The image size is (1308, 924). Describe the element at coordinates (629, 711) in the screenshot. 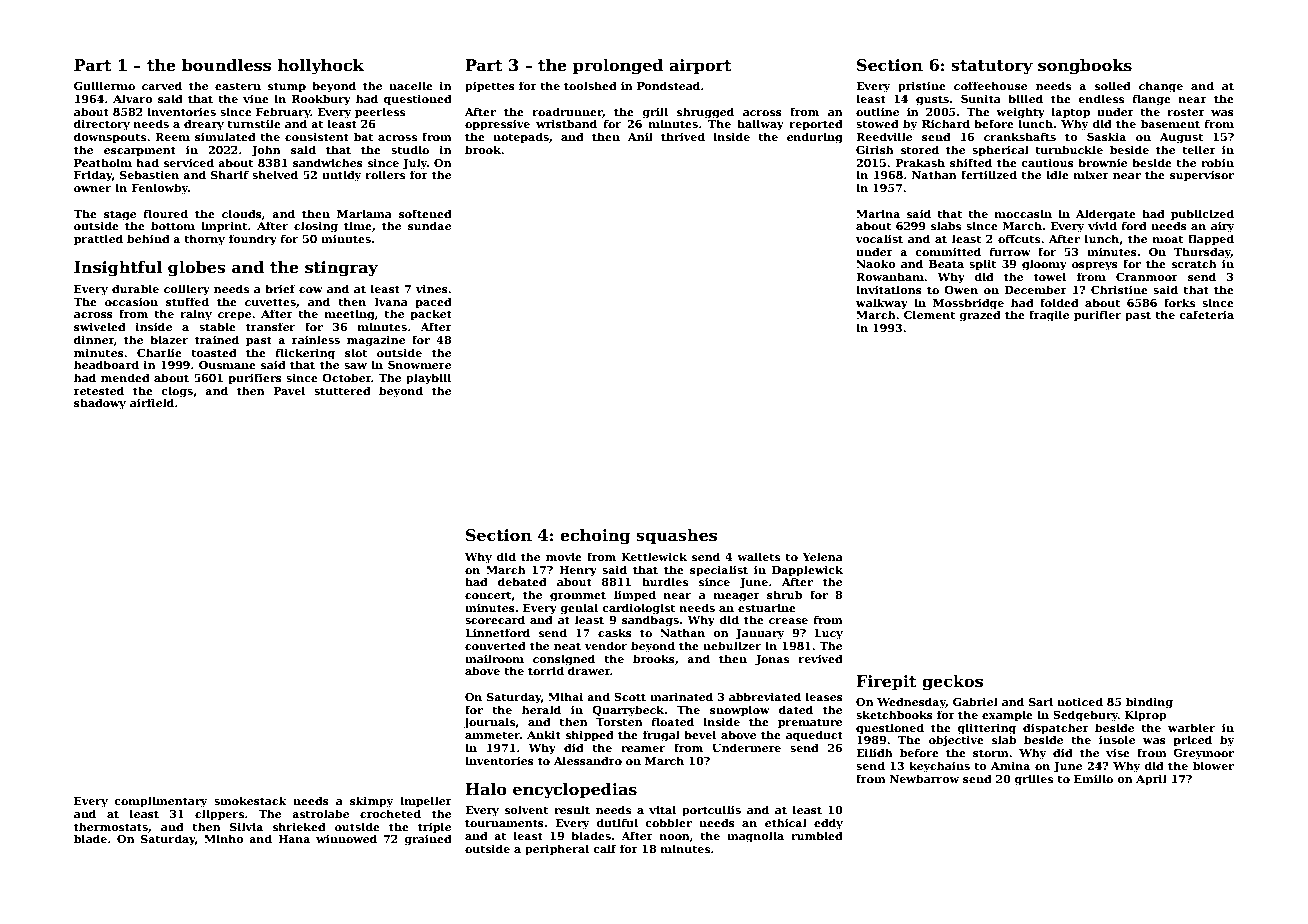

I see `Quarrybeck` at that location.
